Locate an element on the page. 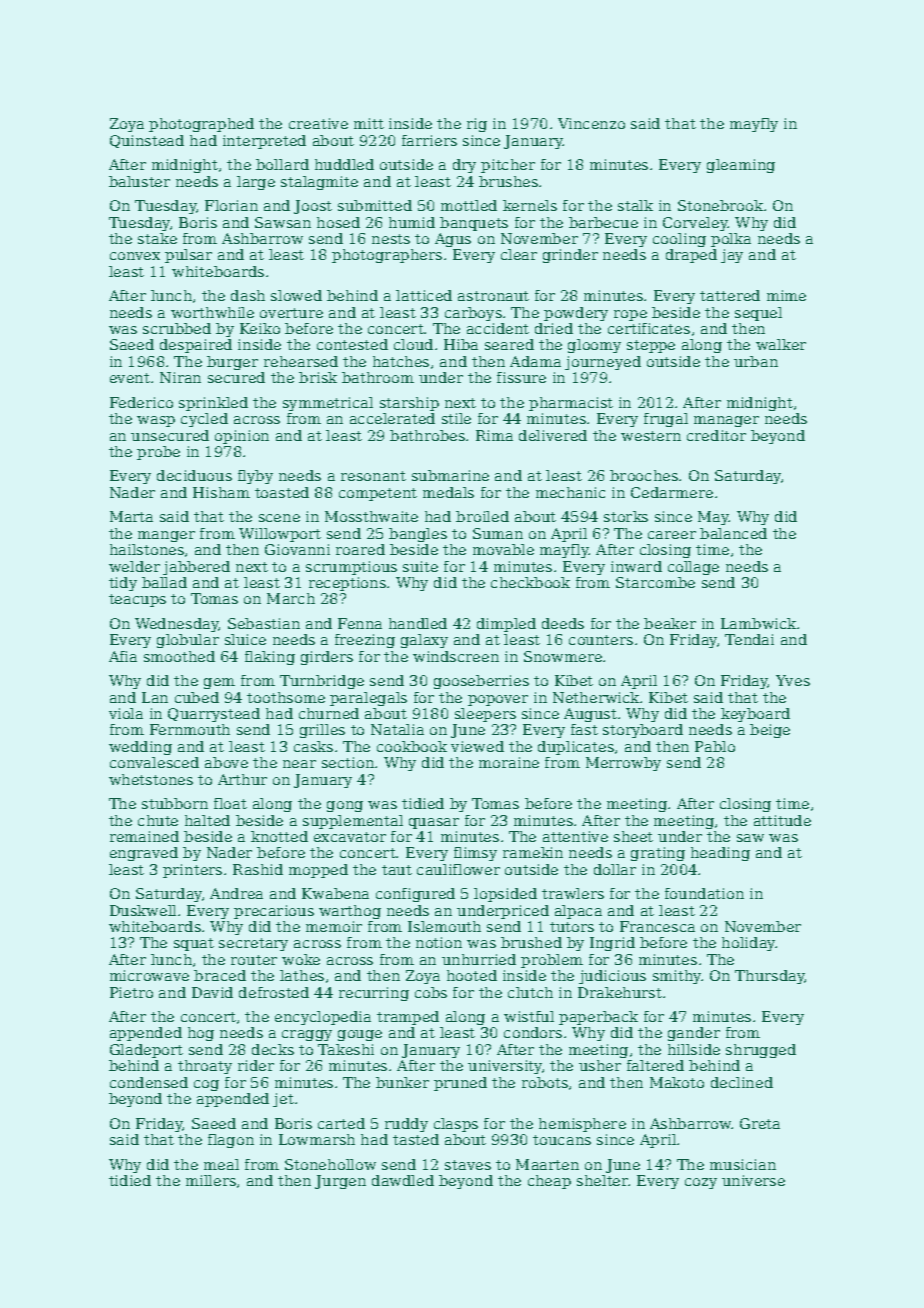 Image resolution: width=924 pixels, height=1308 pixels. mechanic is located at coordinates (570, 492).
